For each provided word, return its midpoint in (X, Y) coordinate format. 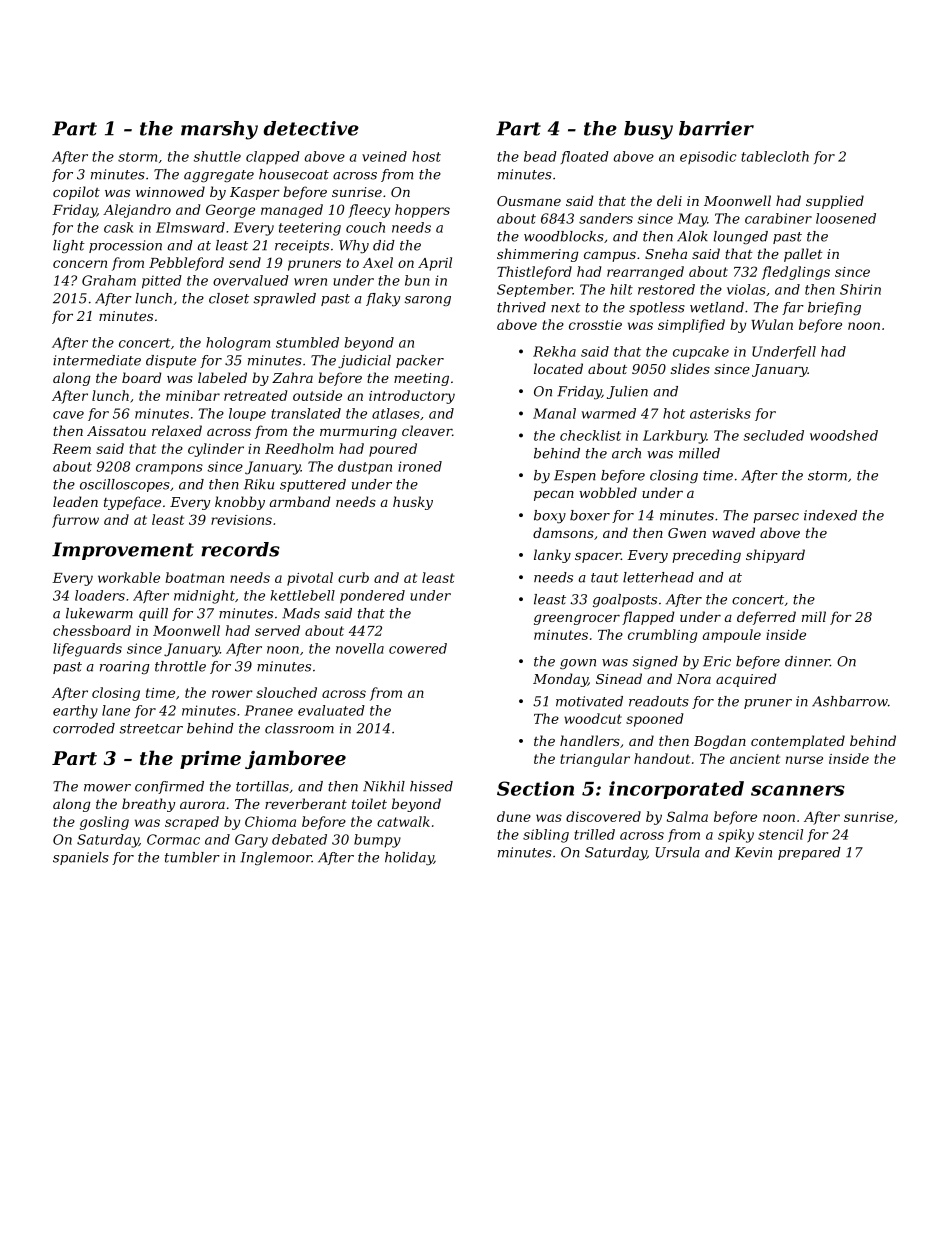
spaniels (81, 858)
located (558, 368)
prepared (809, 853)
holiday (409, 859)
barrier (716, 128)
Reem (71, 449)
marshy (219, 130)
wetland (717, 307)
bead (540, 156)
